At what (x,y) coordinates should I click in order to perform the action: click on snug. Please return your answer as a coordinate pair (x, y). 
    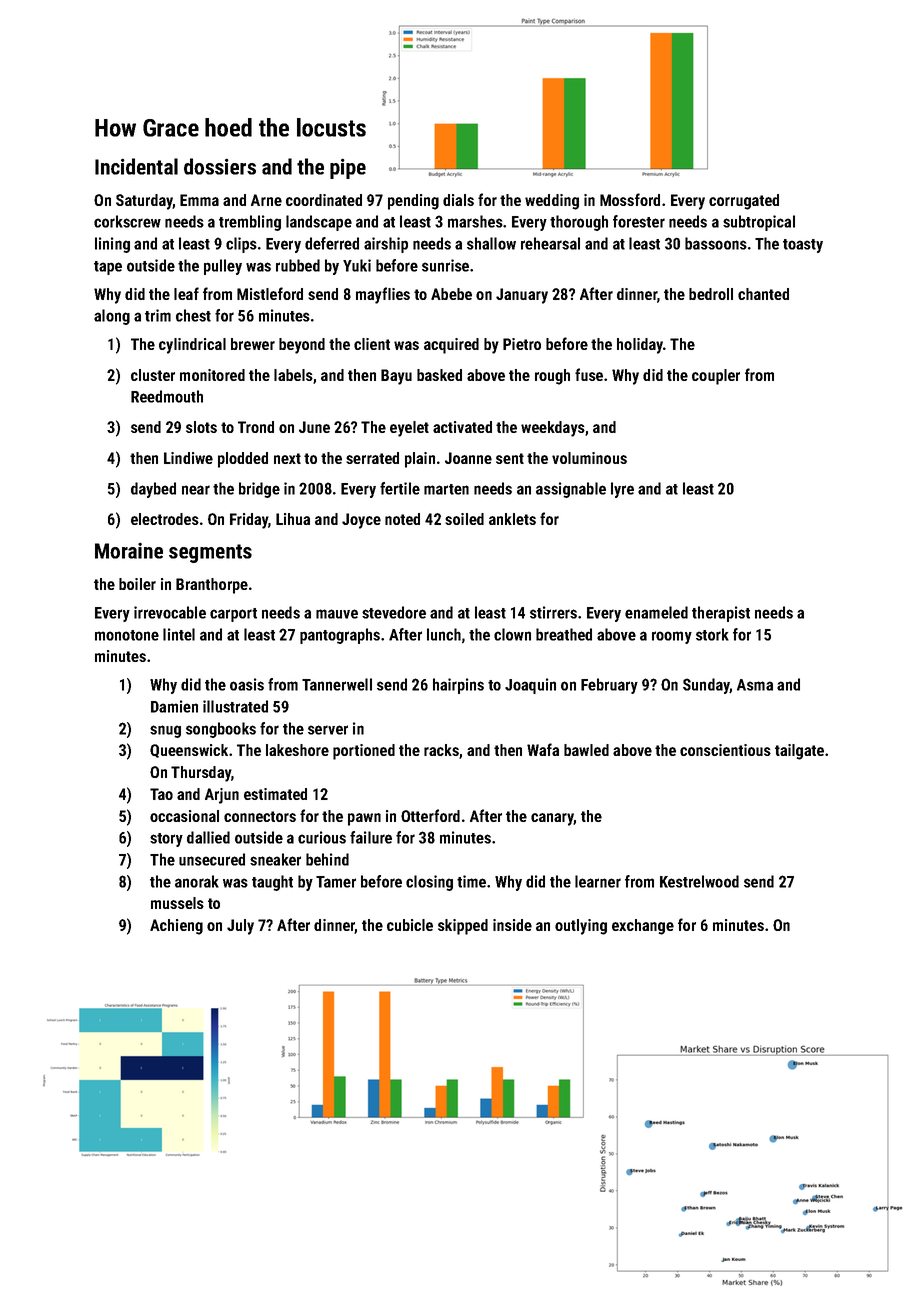
    Looking at the image, I should click on (165, 731).
